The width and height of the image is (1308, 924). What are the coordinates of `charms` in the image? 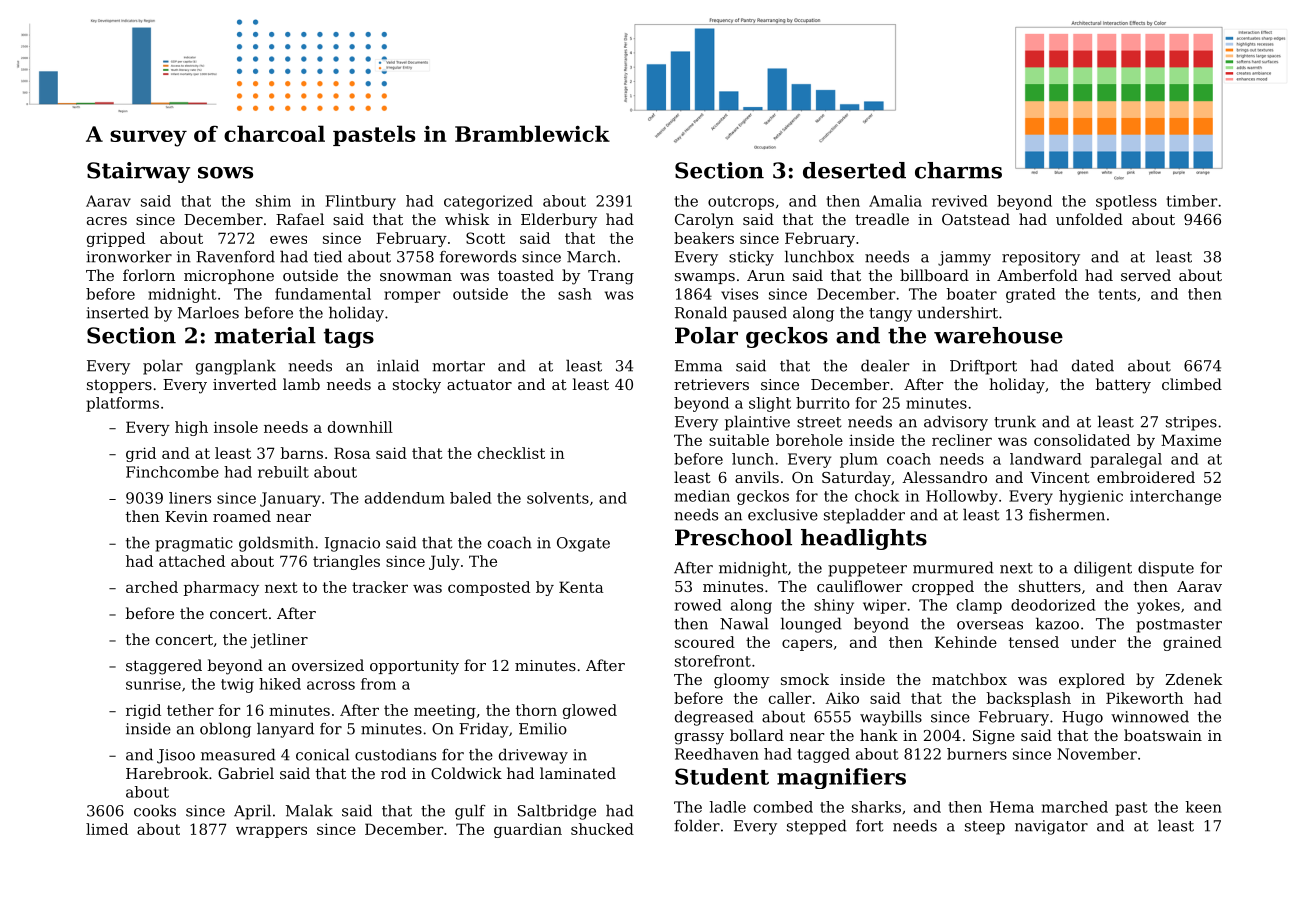 It's located at (958, 170).
